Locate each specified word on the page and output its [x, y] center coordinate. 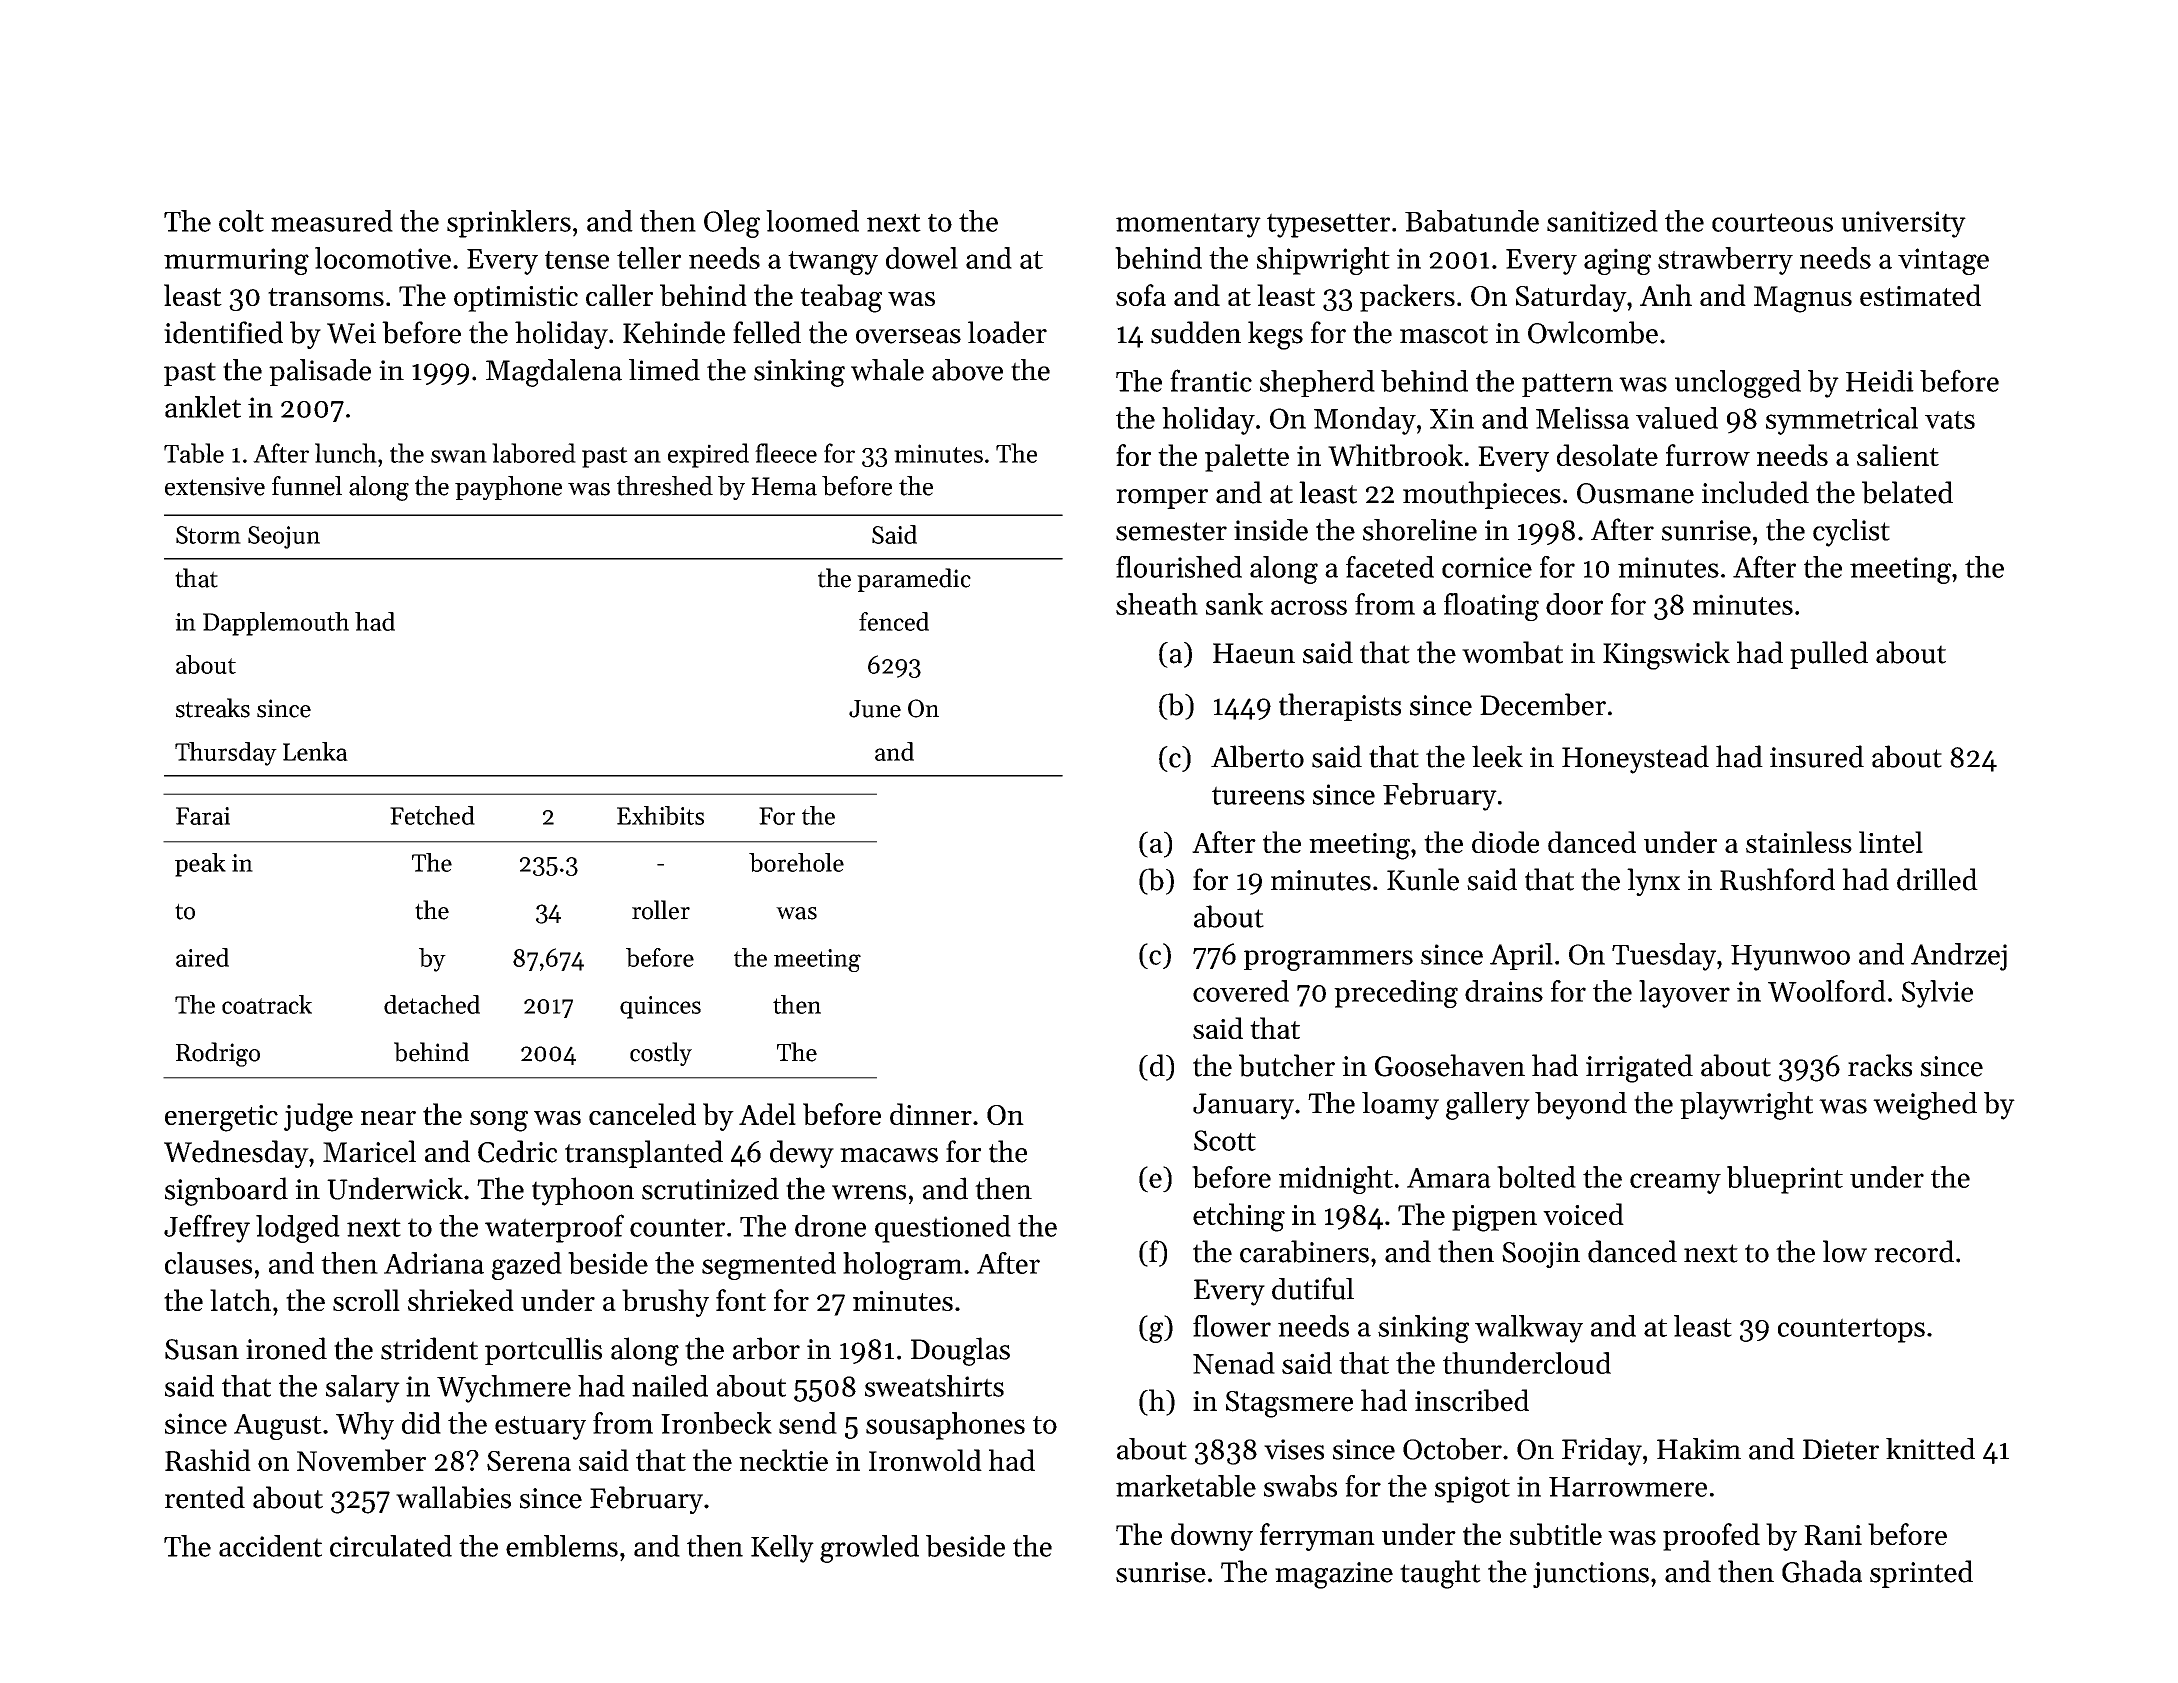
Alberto [1257, 756]
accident [270, 1546]
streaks [213, 708]
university [1903, 224]
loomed [812, 221]
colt [241, 221]
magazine [1334, 1575]
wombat [1512, 652]
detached [432, 1004]
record [1914, 1251]
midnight [1336, 1180]
